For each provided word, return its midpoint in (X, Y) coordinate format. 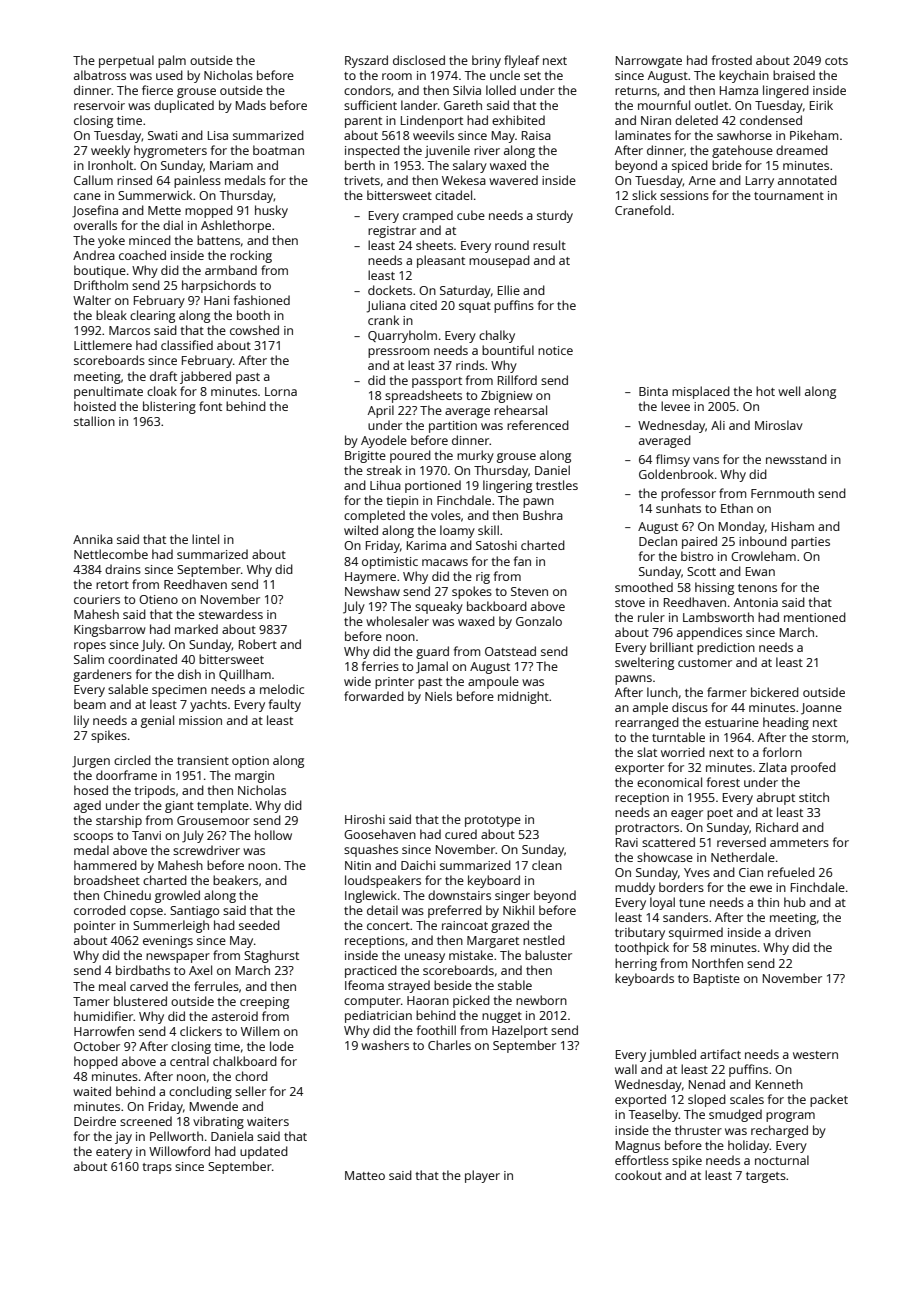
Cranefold (643, 210)
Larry (760, 182)
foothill (436, 1030)
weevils (433, 135)
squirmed (696, 933)
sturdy (555, 216)
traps (157, 1168)
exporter (639, 769)
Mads (251, 105)
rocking (251, 256)
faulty (285, 705)
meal (112, 986)
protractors (647, 829)
